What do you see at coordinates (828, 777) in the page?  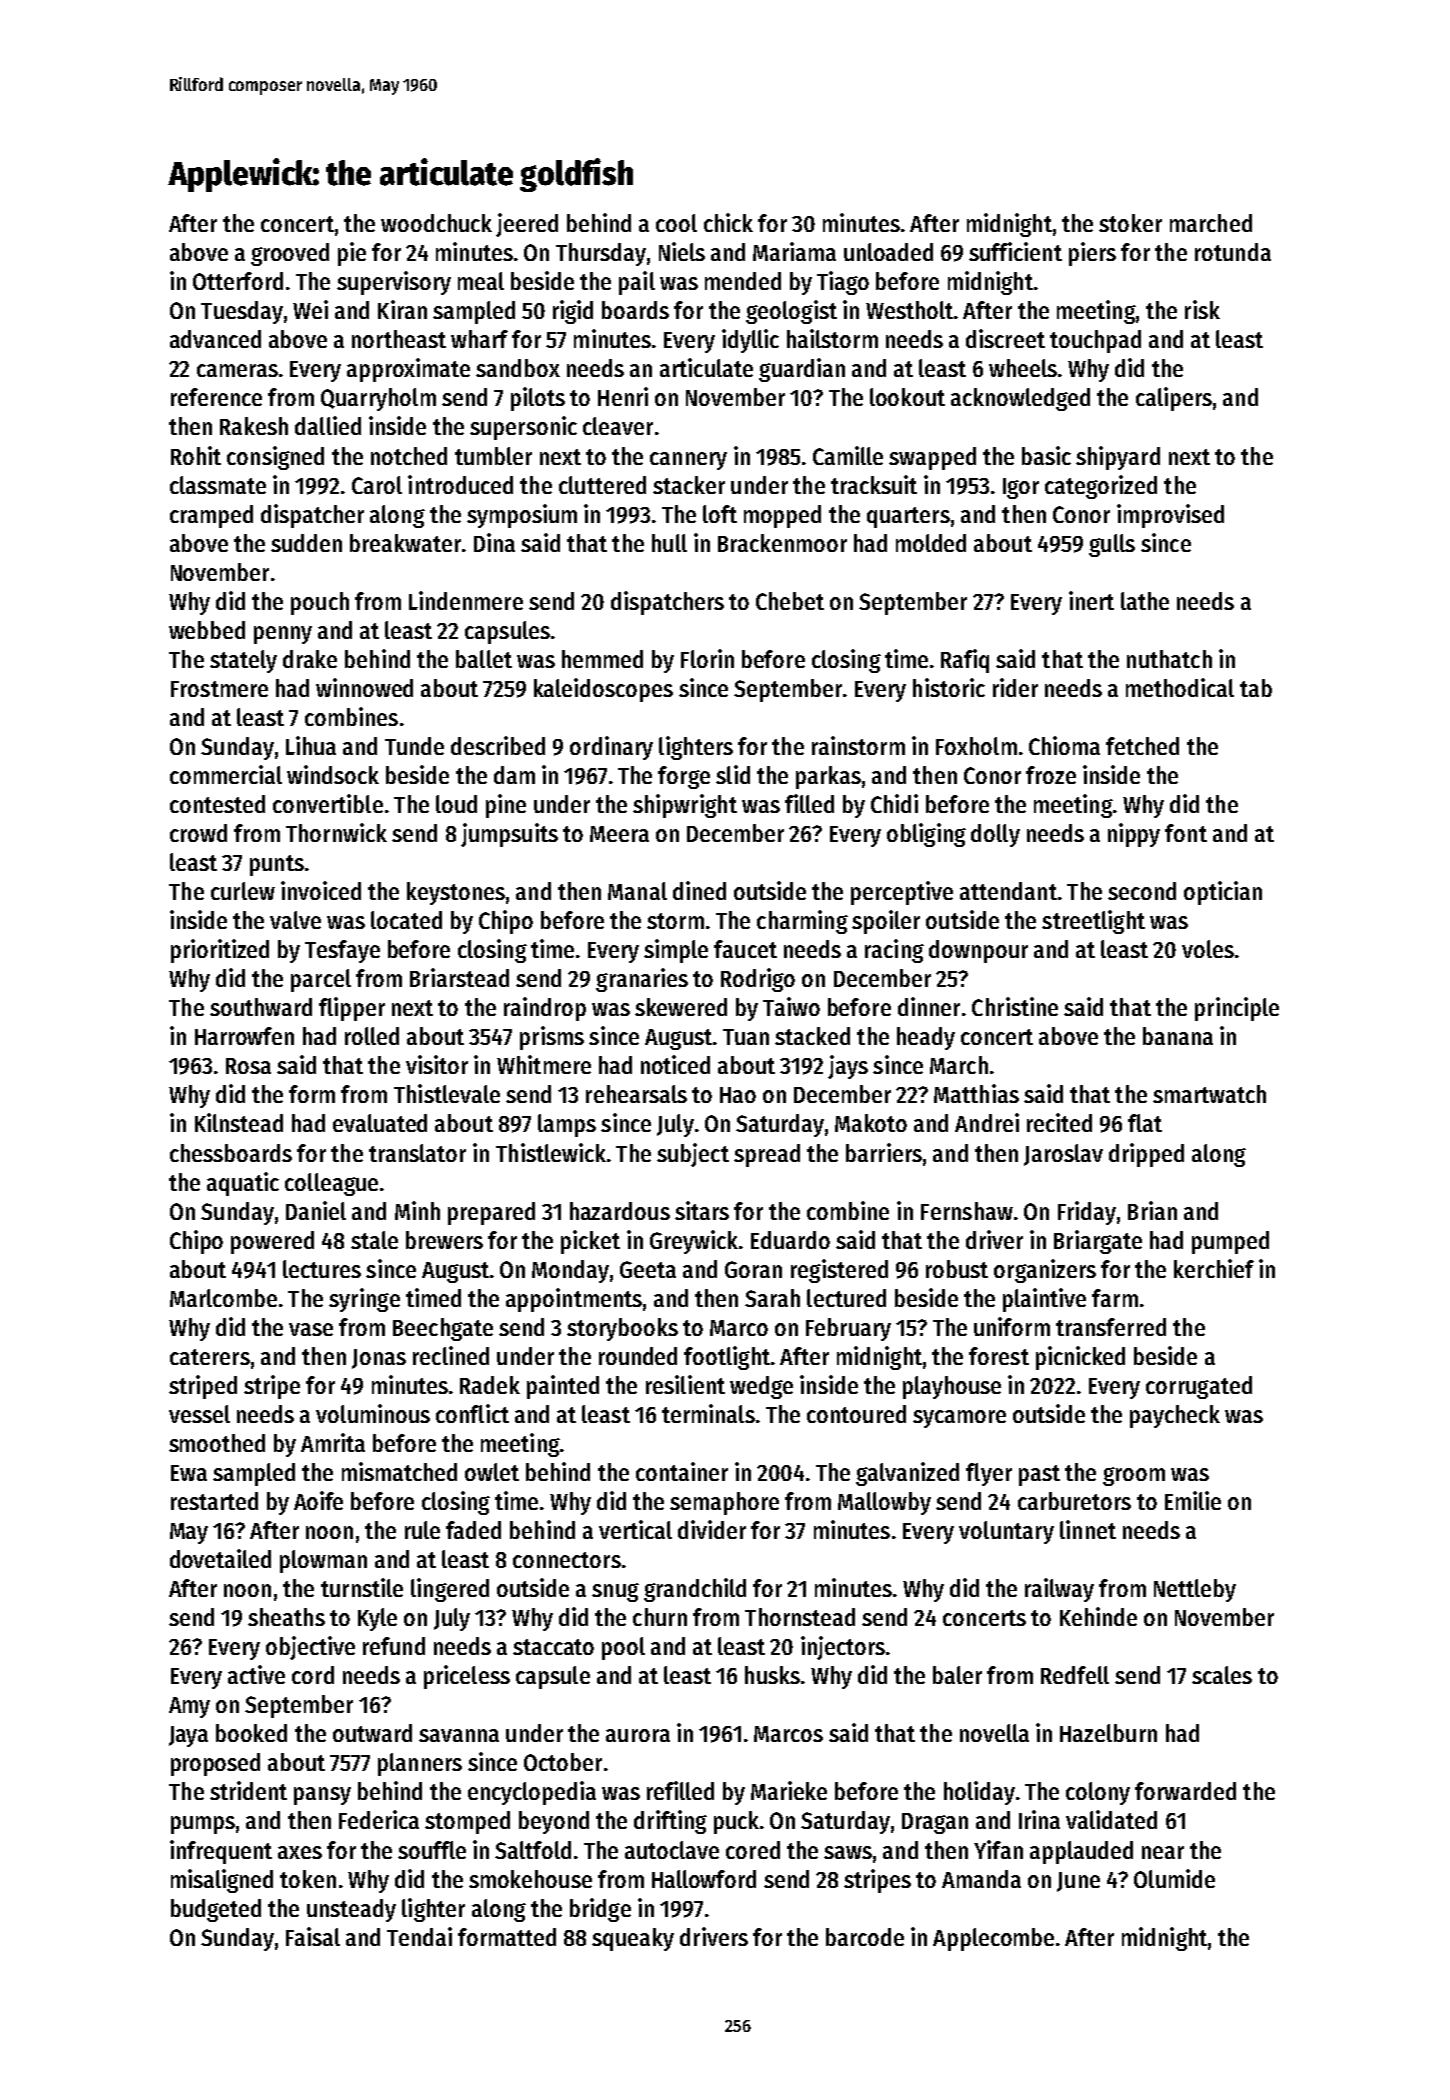 I see `parkas` at bounding box center [828, 777].
